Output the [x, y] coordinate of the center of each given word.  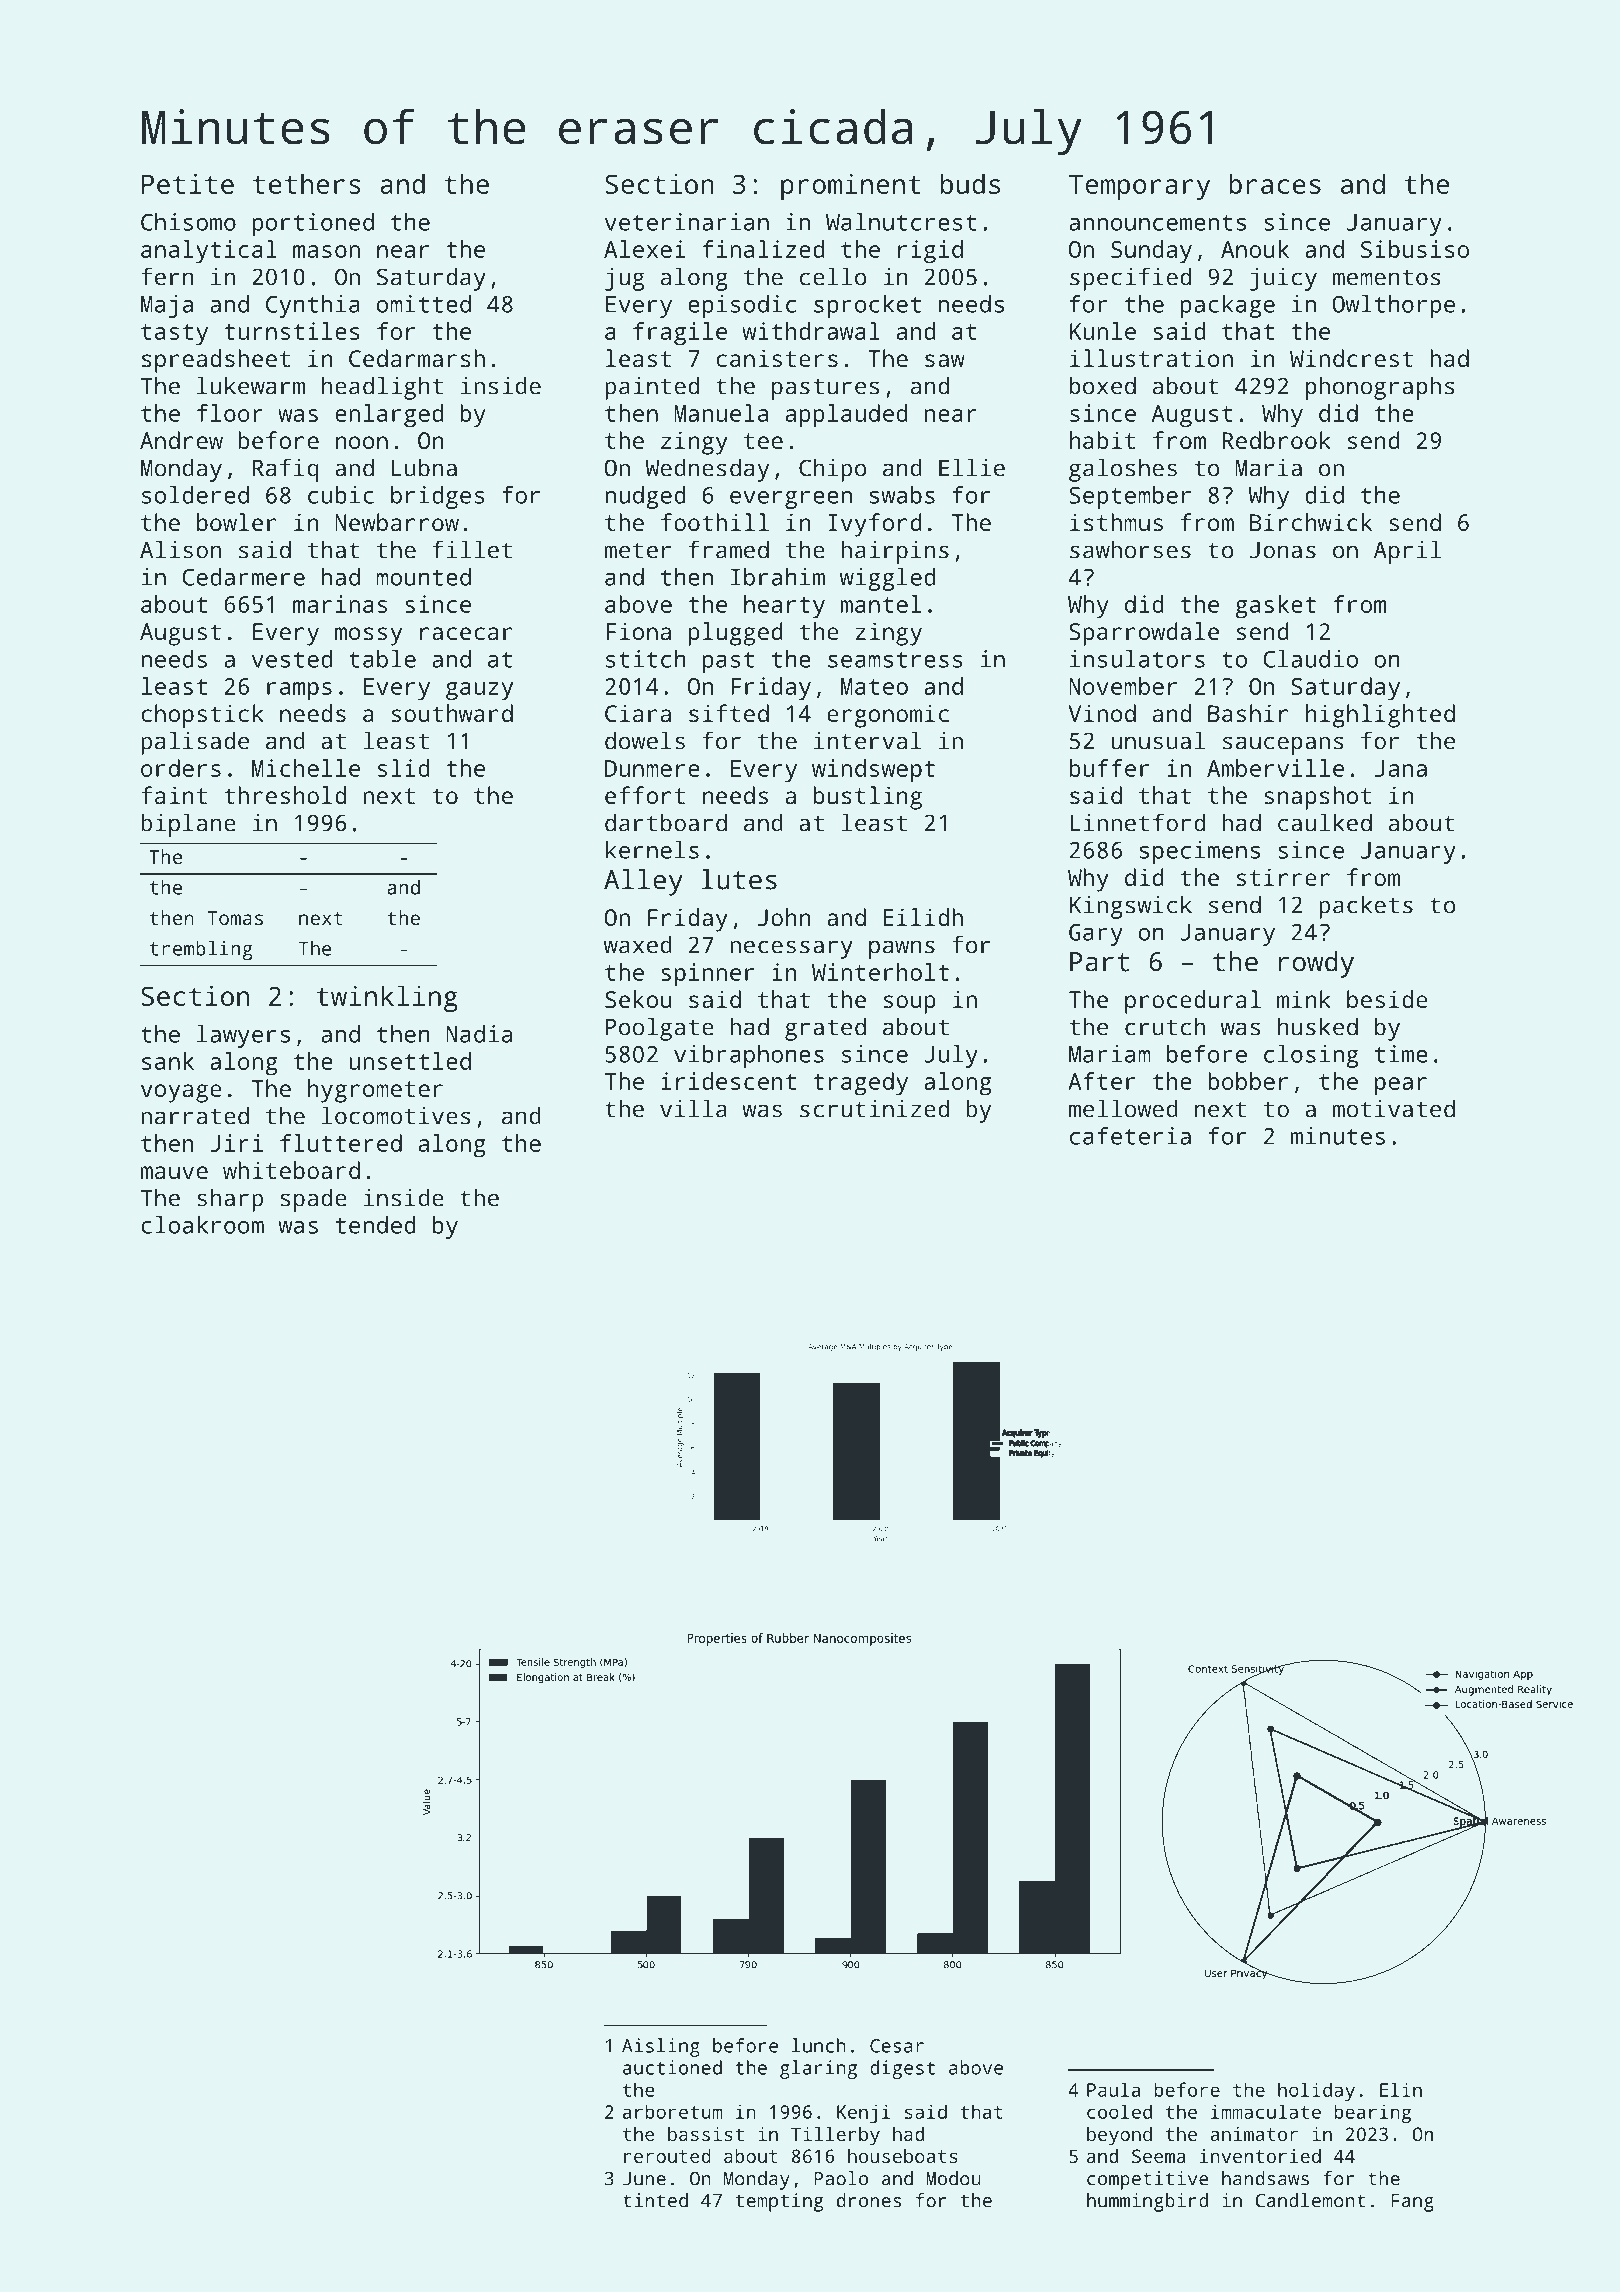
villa [693, 1108]
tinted [655, 2200]
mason [326, 251]
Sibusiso [1415, 249]
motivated [1394, 1108]
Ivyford [875, 525]
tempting [779, 2202]
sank [168, 1061]
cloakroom [202, 1225]
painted [652, 388]
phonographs [1380, 388]
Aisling [661, 2047]
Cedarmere [243, 577]
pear [1401, 1086]
